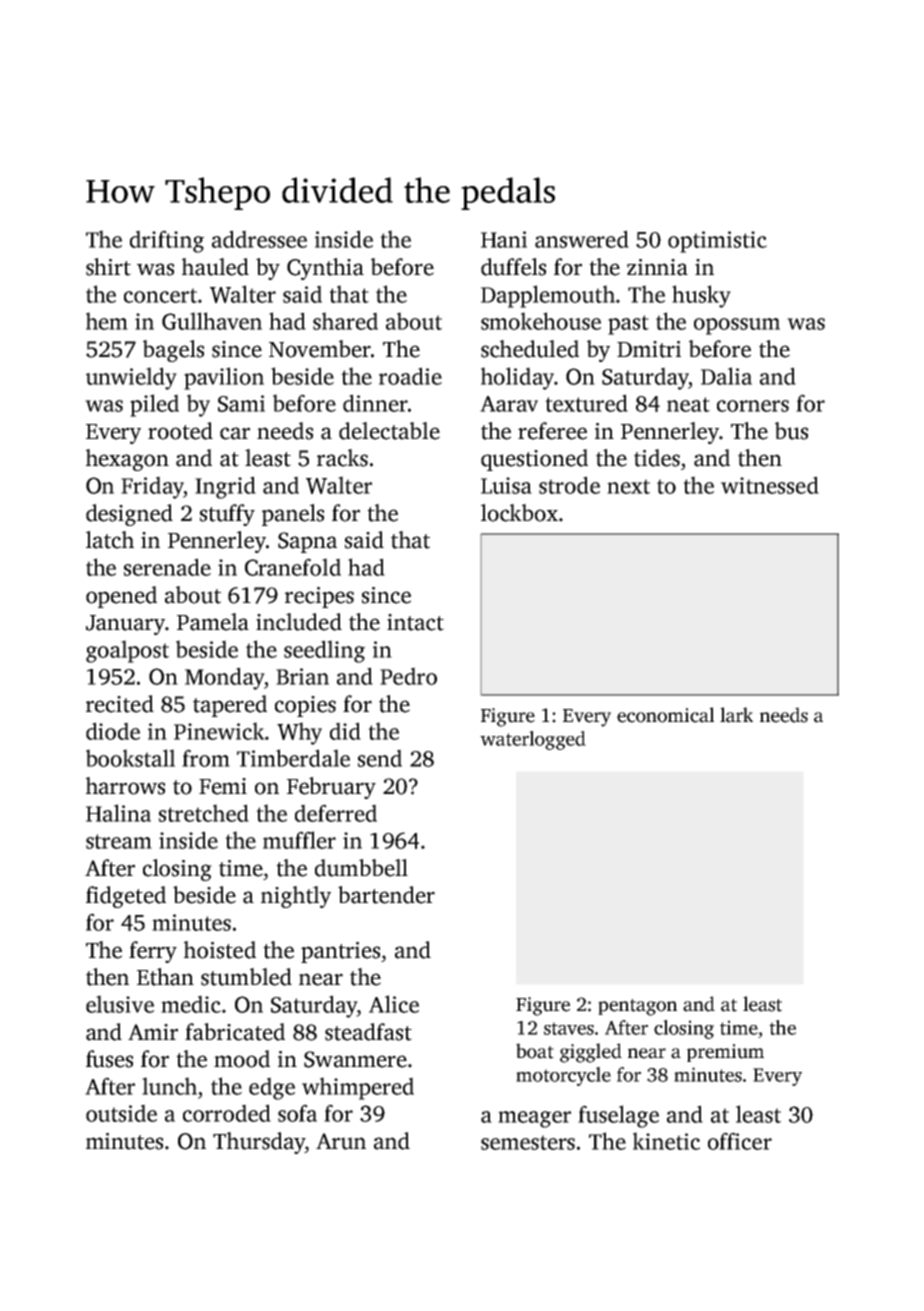  What do you see at coordinates (342, 458) in the screenshot?
I see `racks` at bounding box center [342, 458].
